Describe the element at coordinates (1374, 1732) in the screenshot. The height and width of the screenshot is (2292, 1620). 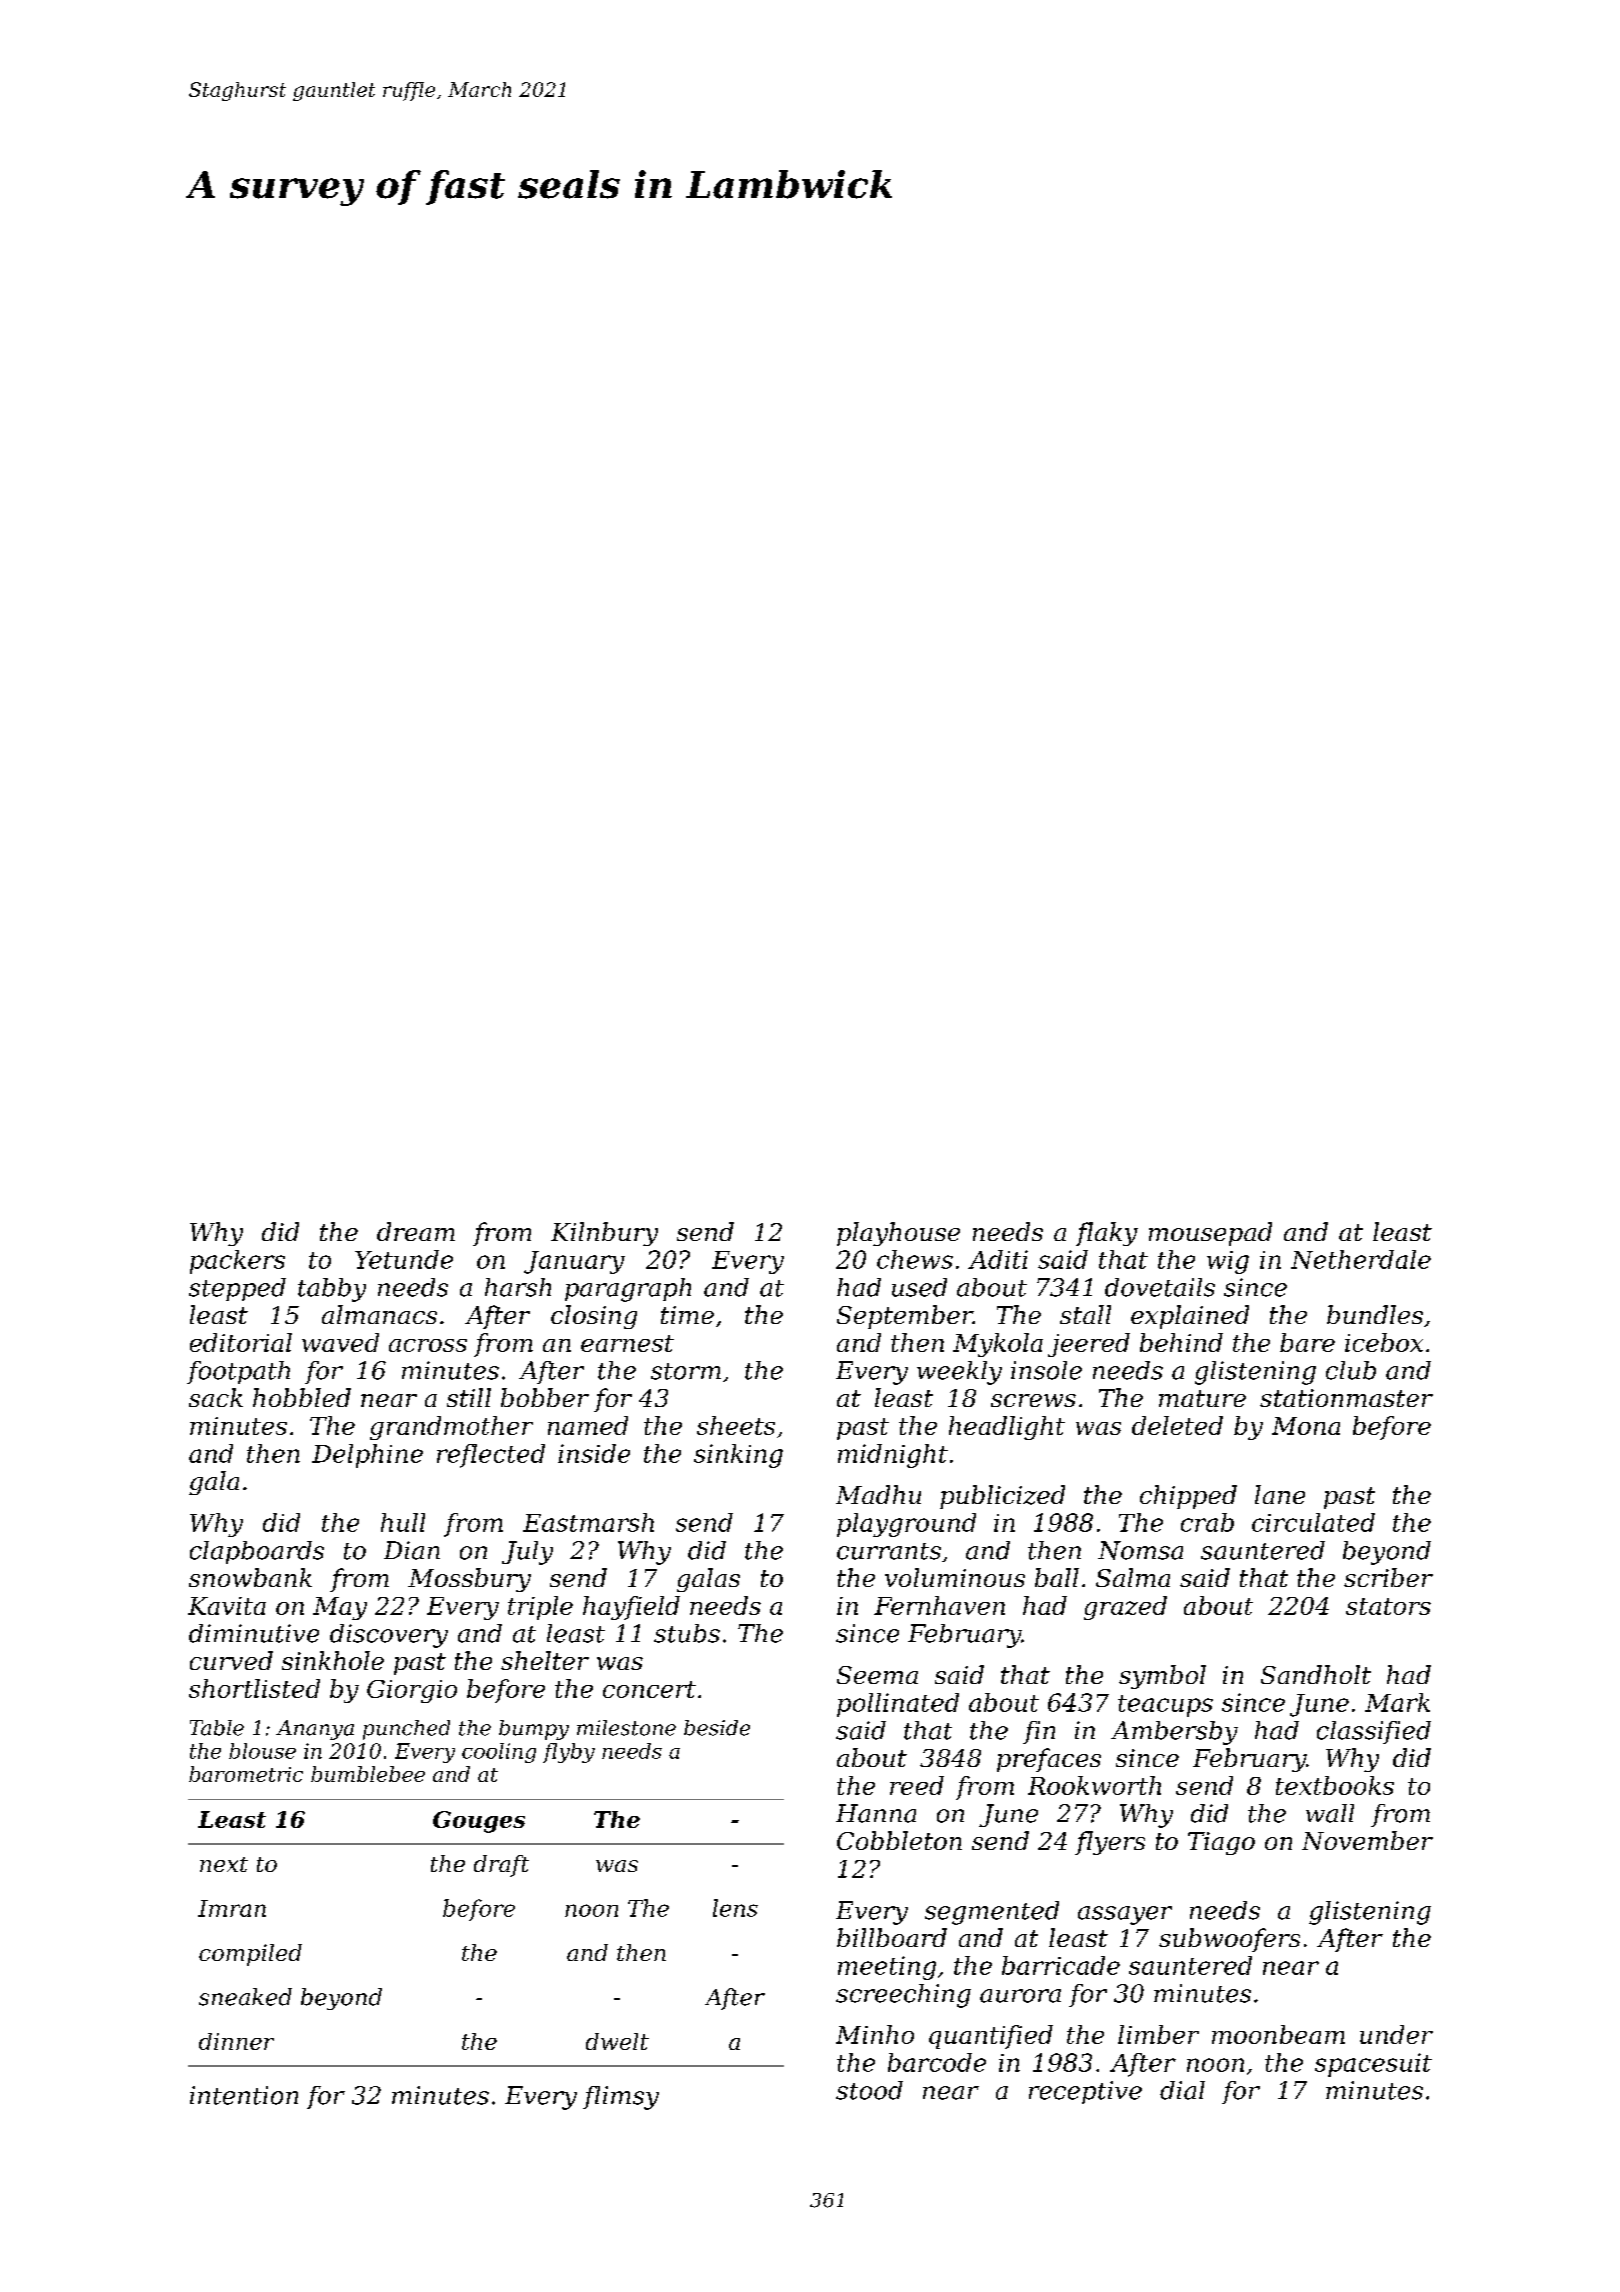
I see `classified` at that location.
